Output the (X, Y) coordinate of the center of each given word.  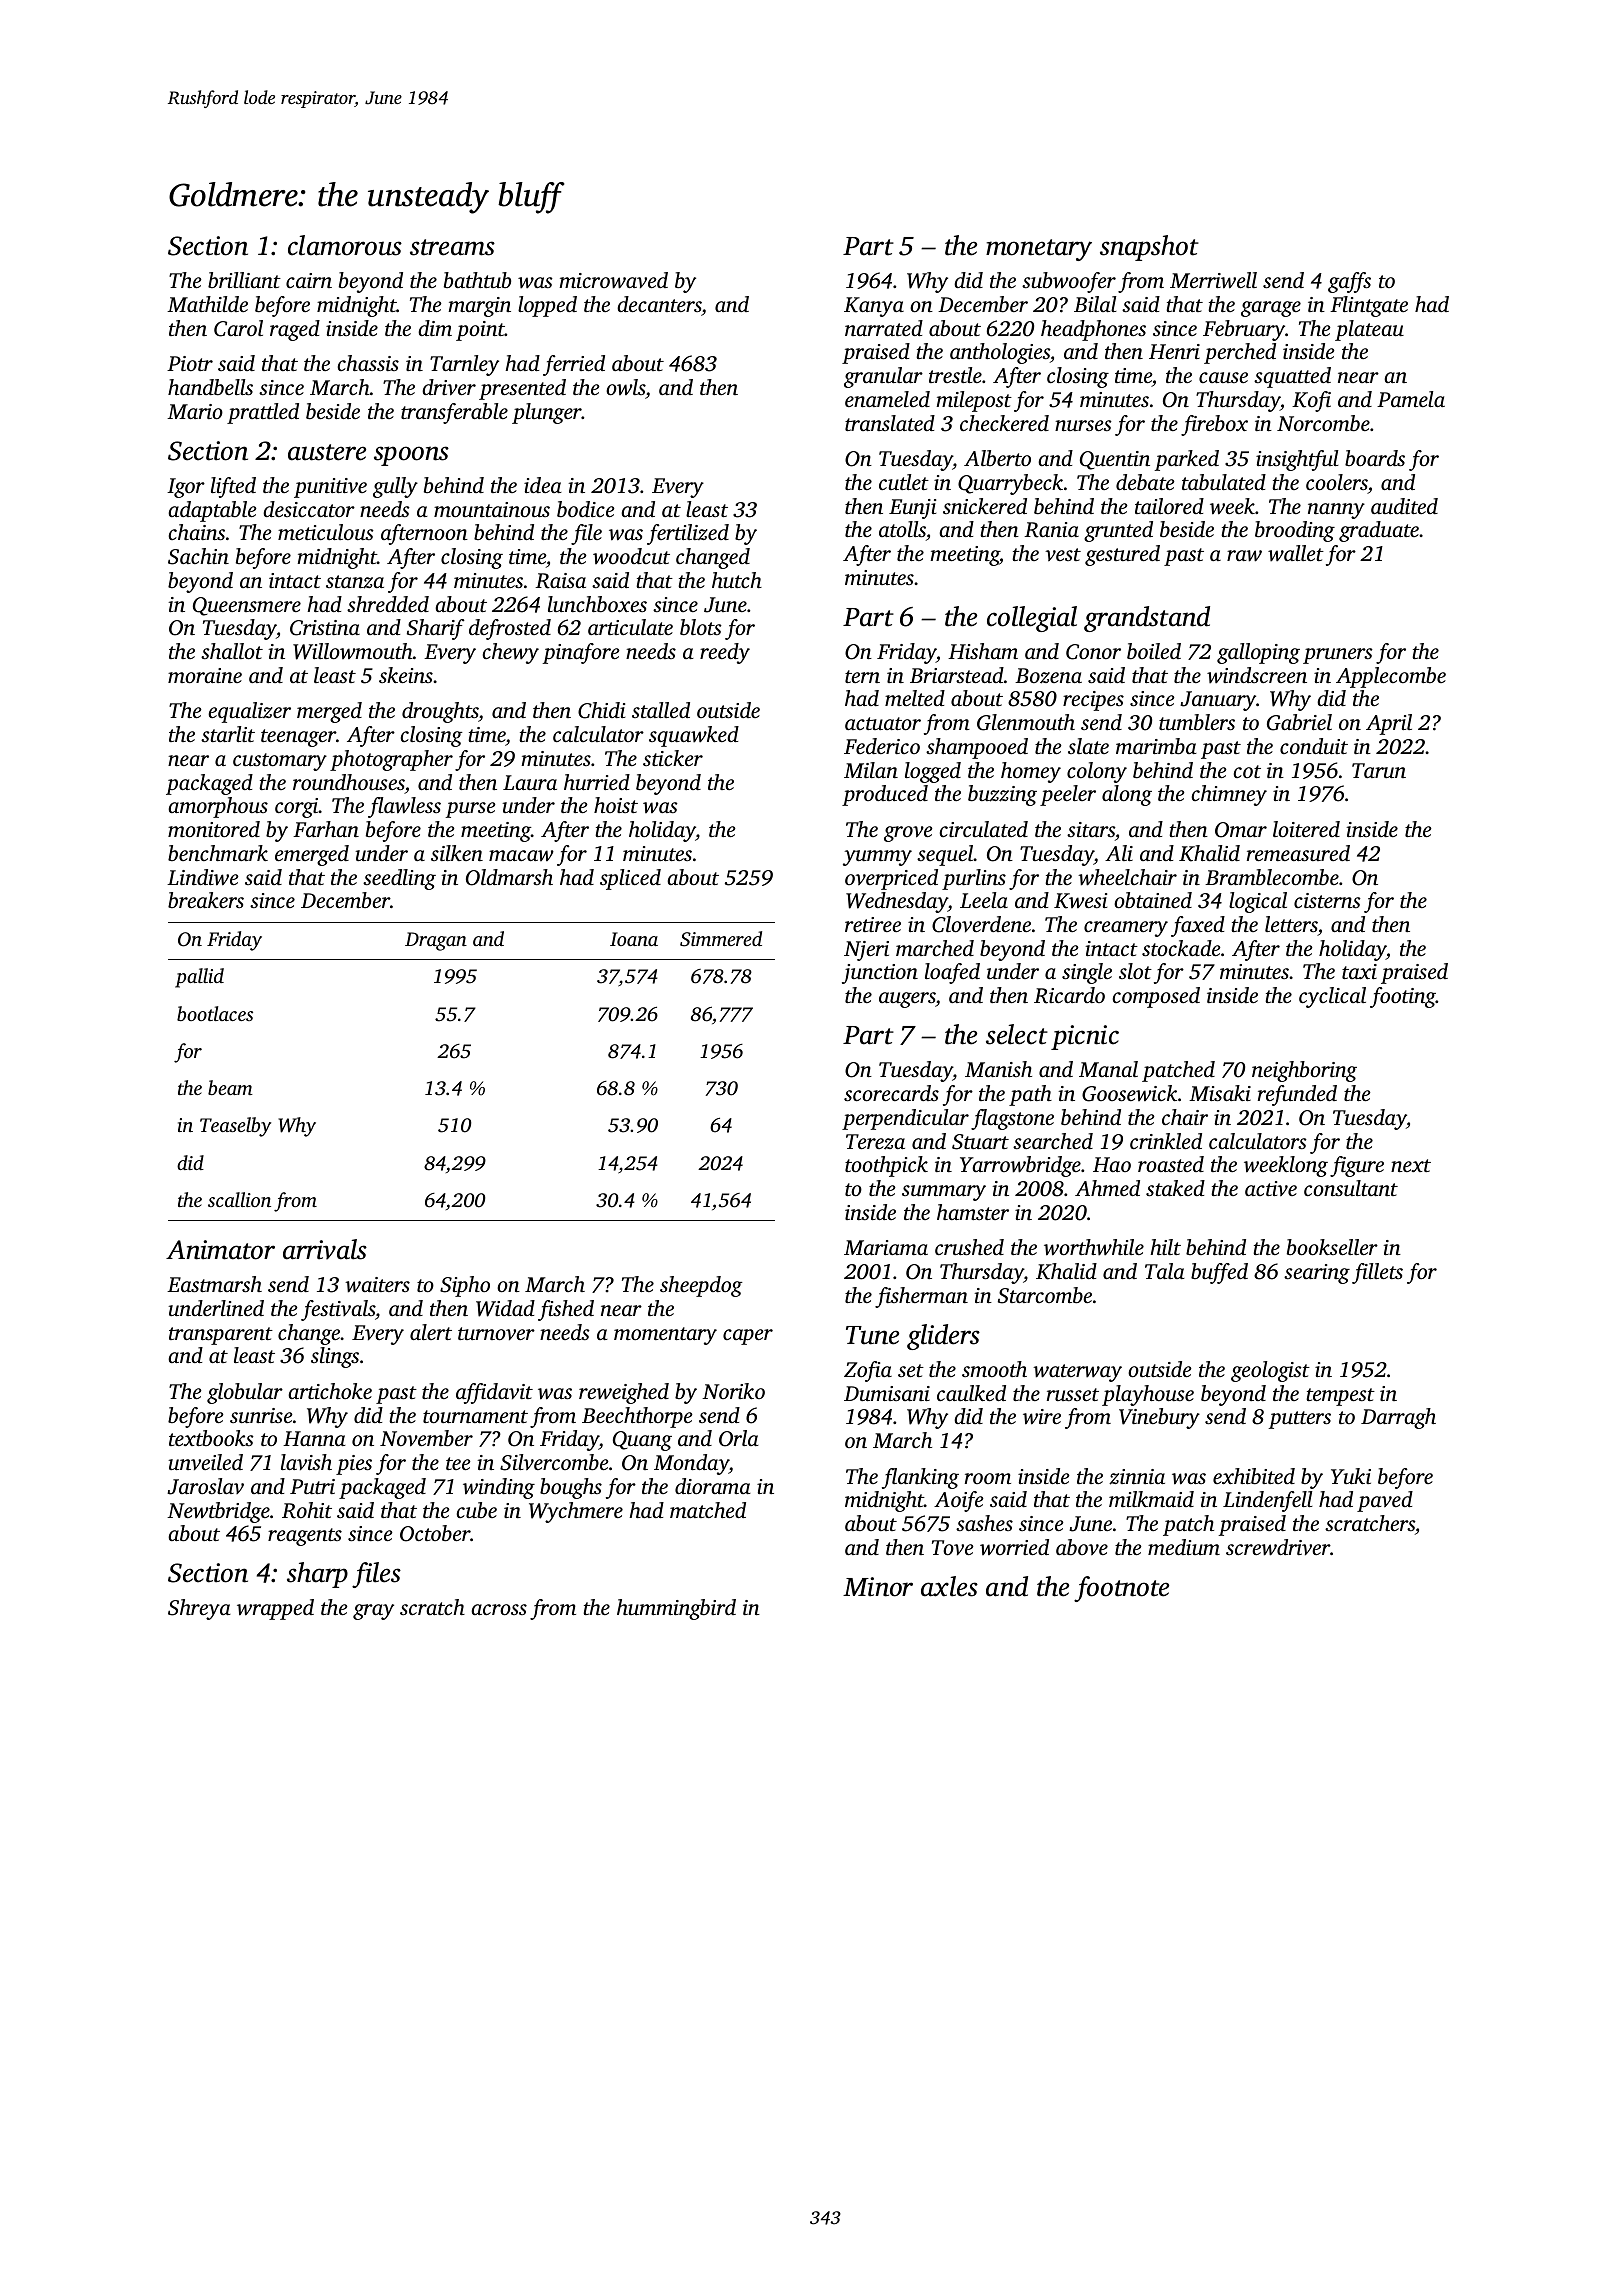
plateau (1369, 330)
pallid (199, 978)
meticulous (326, 532)
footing (1403, 997)
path (1030, 1095)
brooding (1295, 531)
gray (373, 1612)
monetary (1039, 250)
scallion (239, 1199)
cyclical (1332, 997)
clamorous (345, 245)
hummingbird (676, 1609)
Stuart (980, 1142)
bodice (586, 509)
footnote (1121, 1589)
